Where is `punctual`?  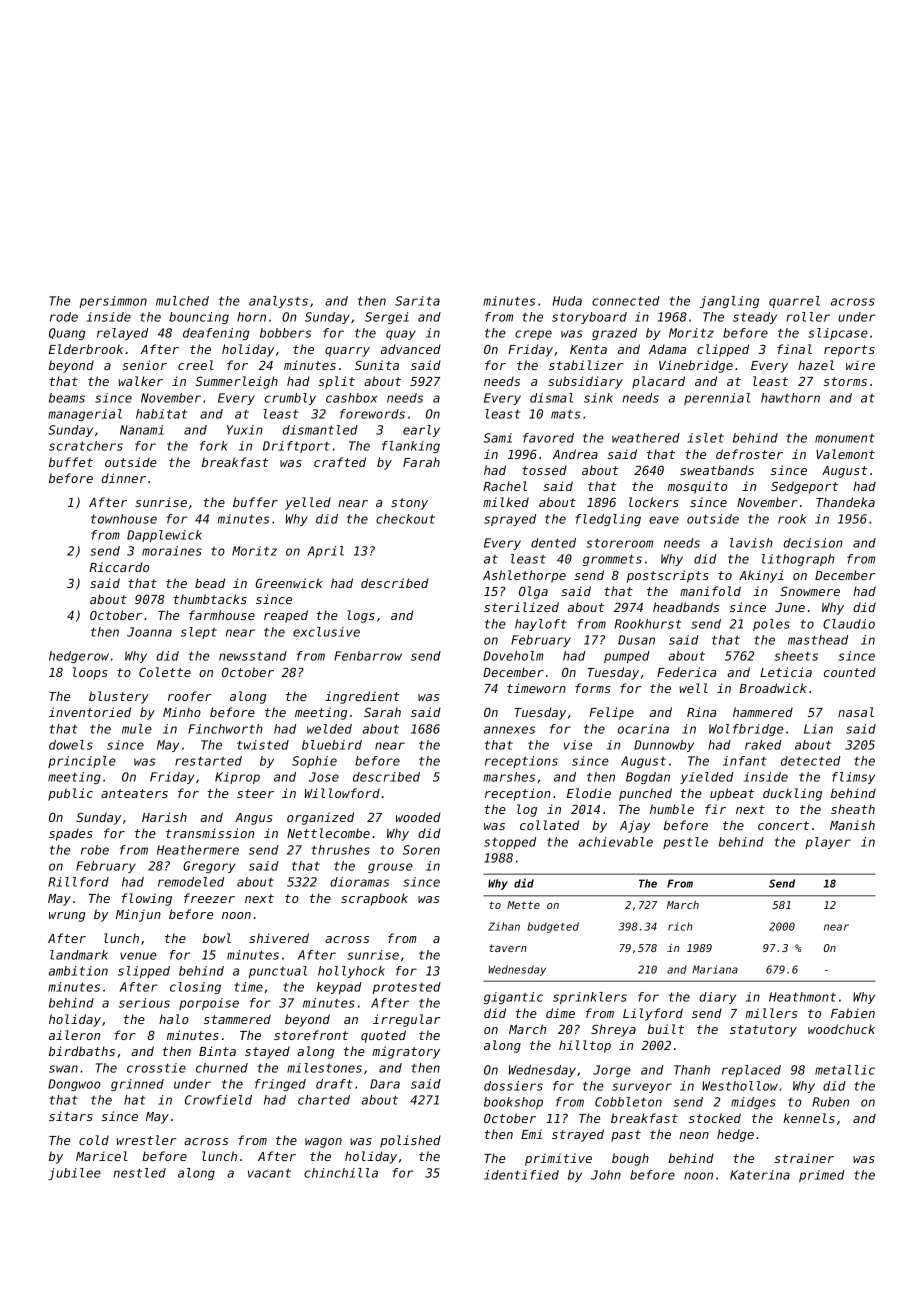 punctual is located at coordinates (278, 972).
